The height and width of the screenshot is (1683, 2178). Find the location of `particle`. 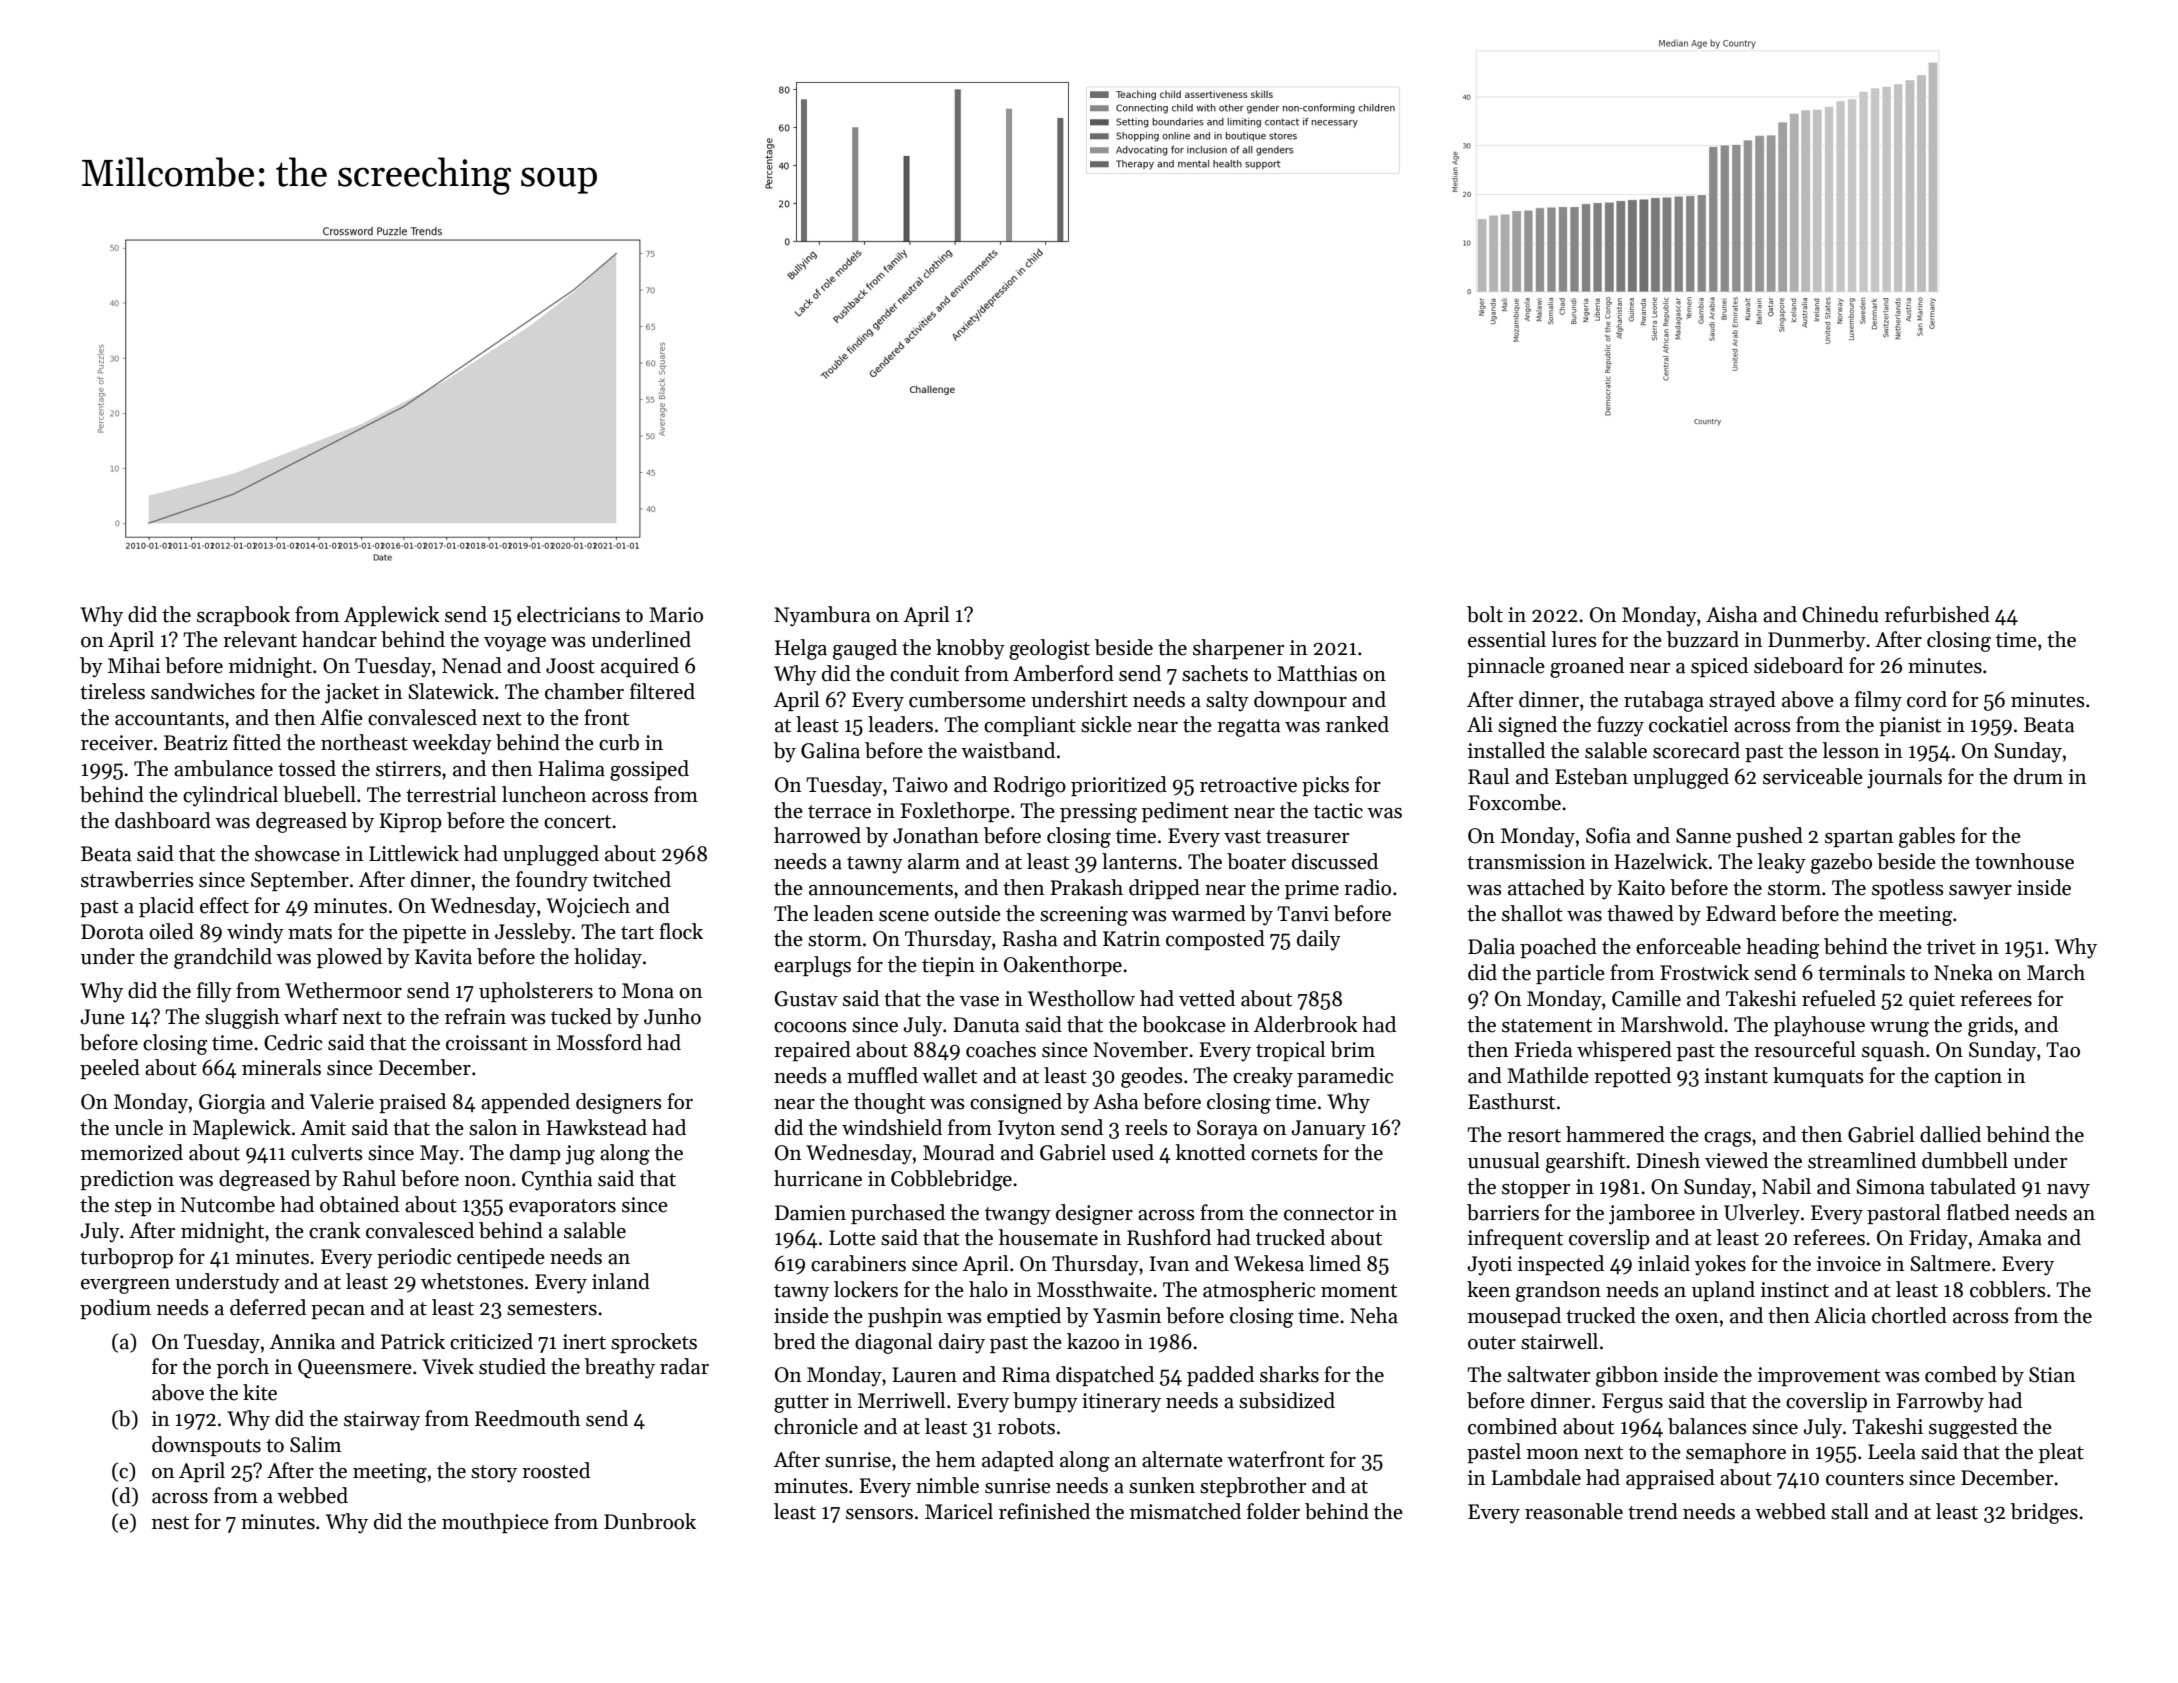

particle is located at coordinates (1570, 974).
